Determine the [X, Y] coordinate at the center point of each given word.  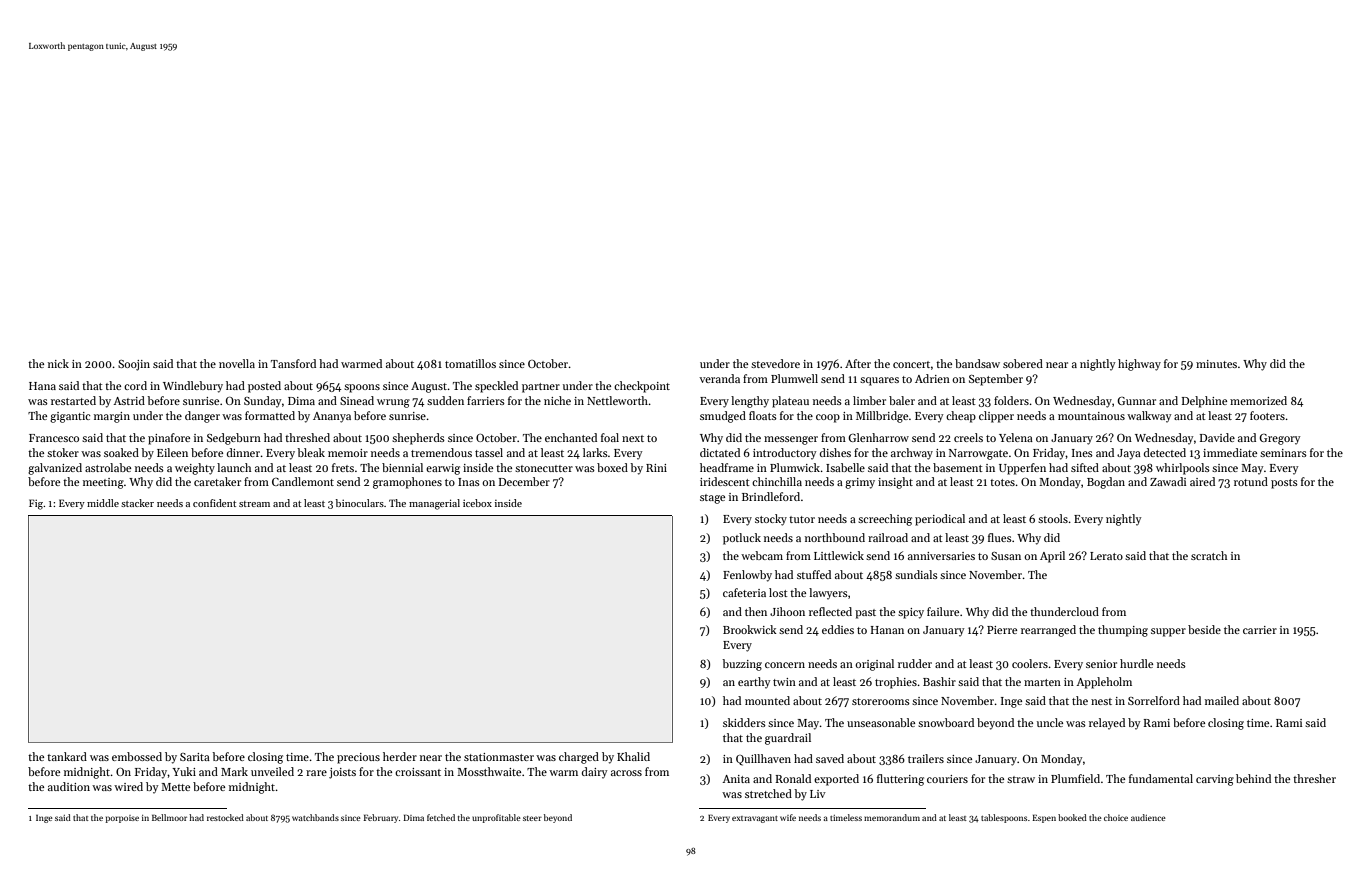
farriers [486, 400]
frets [343, 467]
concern [785, 665]
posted [264, 387]
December [524, 481]
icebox [477, 503]
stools [1053, 518]
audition [69, 786]
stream [254, 504]
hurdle [1136, 663]
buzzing [742, 665]
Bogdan [1106, 483]
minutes [1216, 364]
